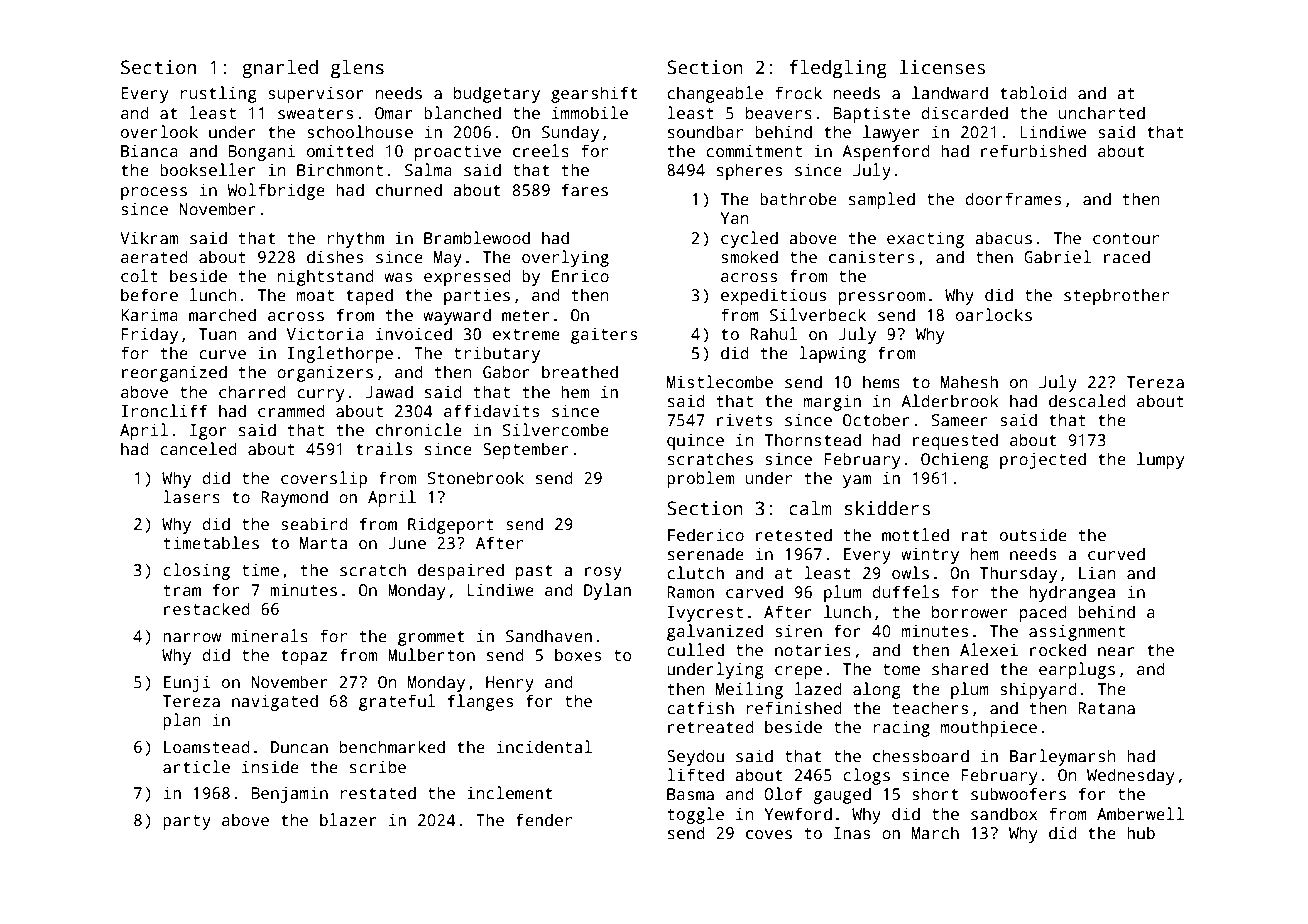 The height and width of the screenshot is (924, 1308). I want to click on narrow, so click(192, 638).
